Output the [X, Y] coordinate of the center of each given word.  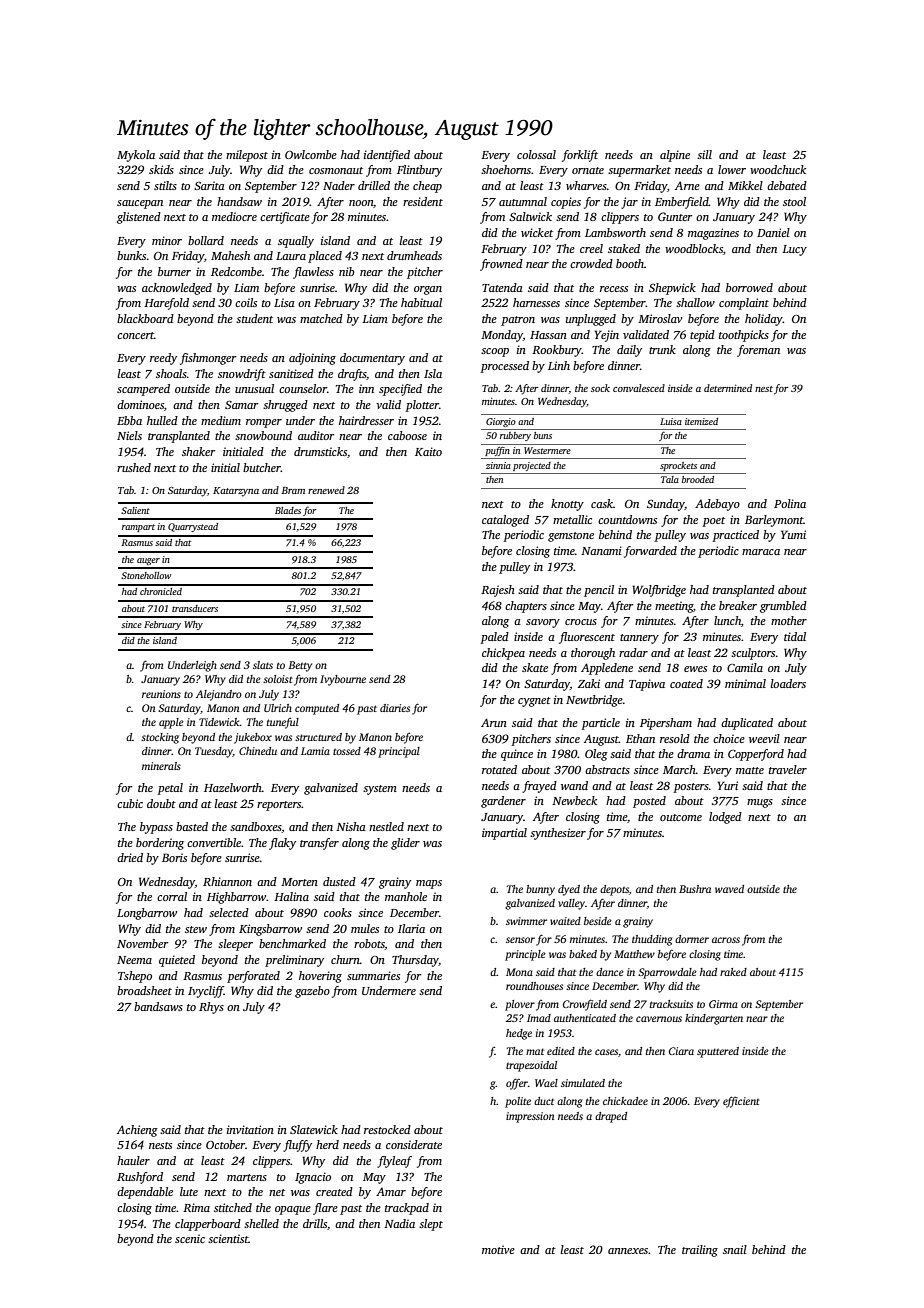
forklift [580, 156]
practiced [735, 536]
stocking [160, 738]
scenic [190, 1238]
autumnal [523, 201]
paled [494, 638]
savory [543, 623]
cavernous [659, 1019]
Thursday [415, 961]
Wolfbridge [659, 591]
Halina [291, 896]
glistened [139, 218]
